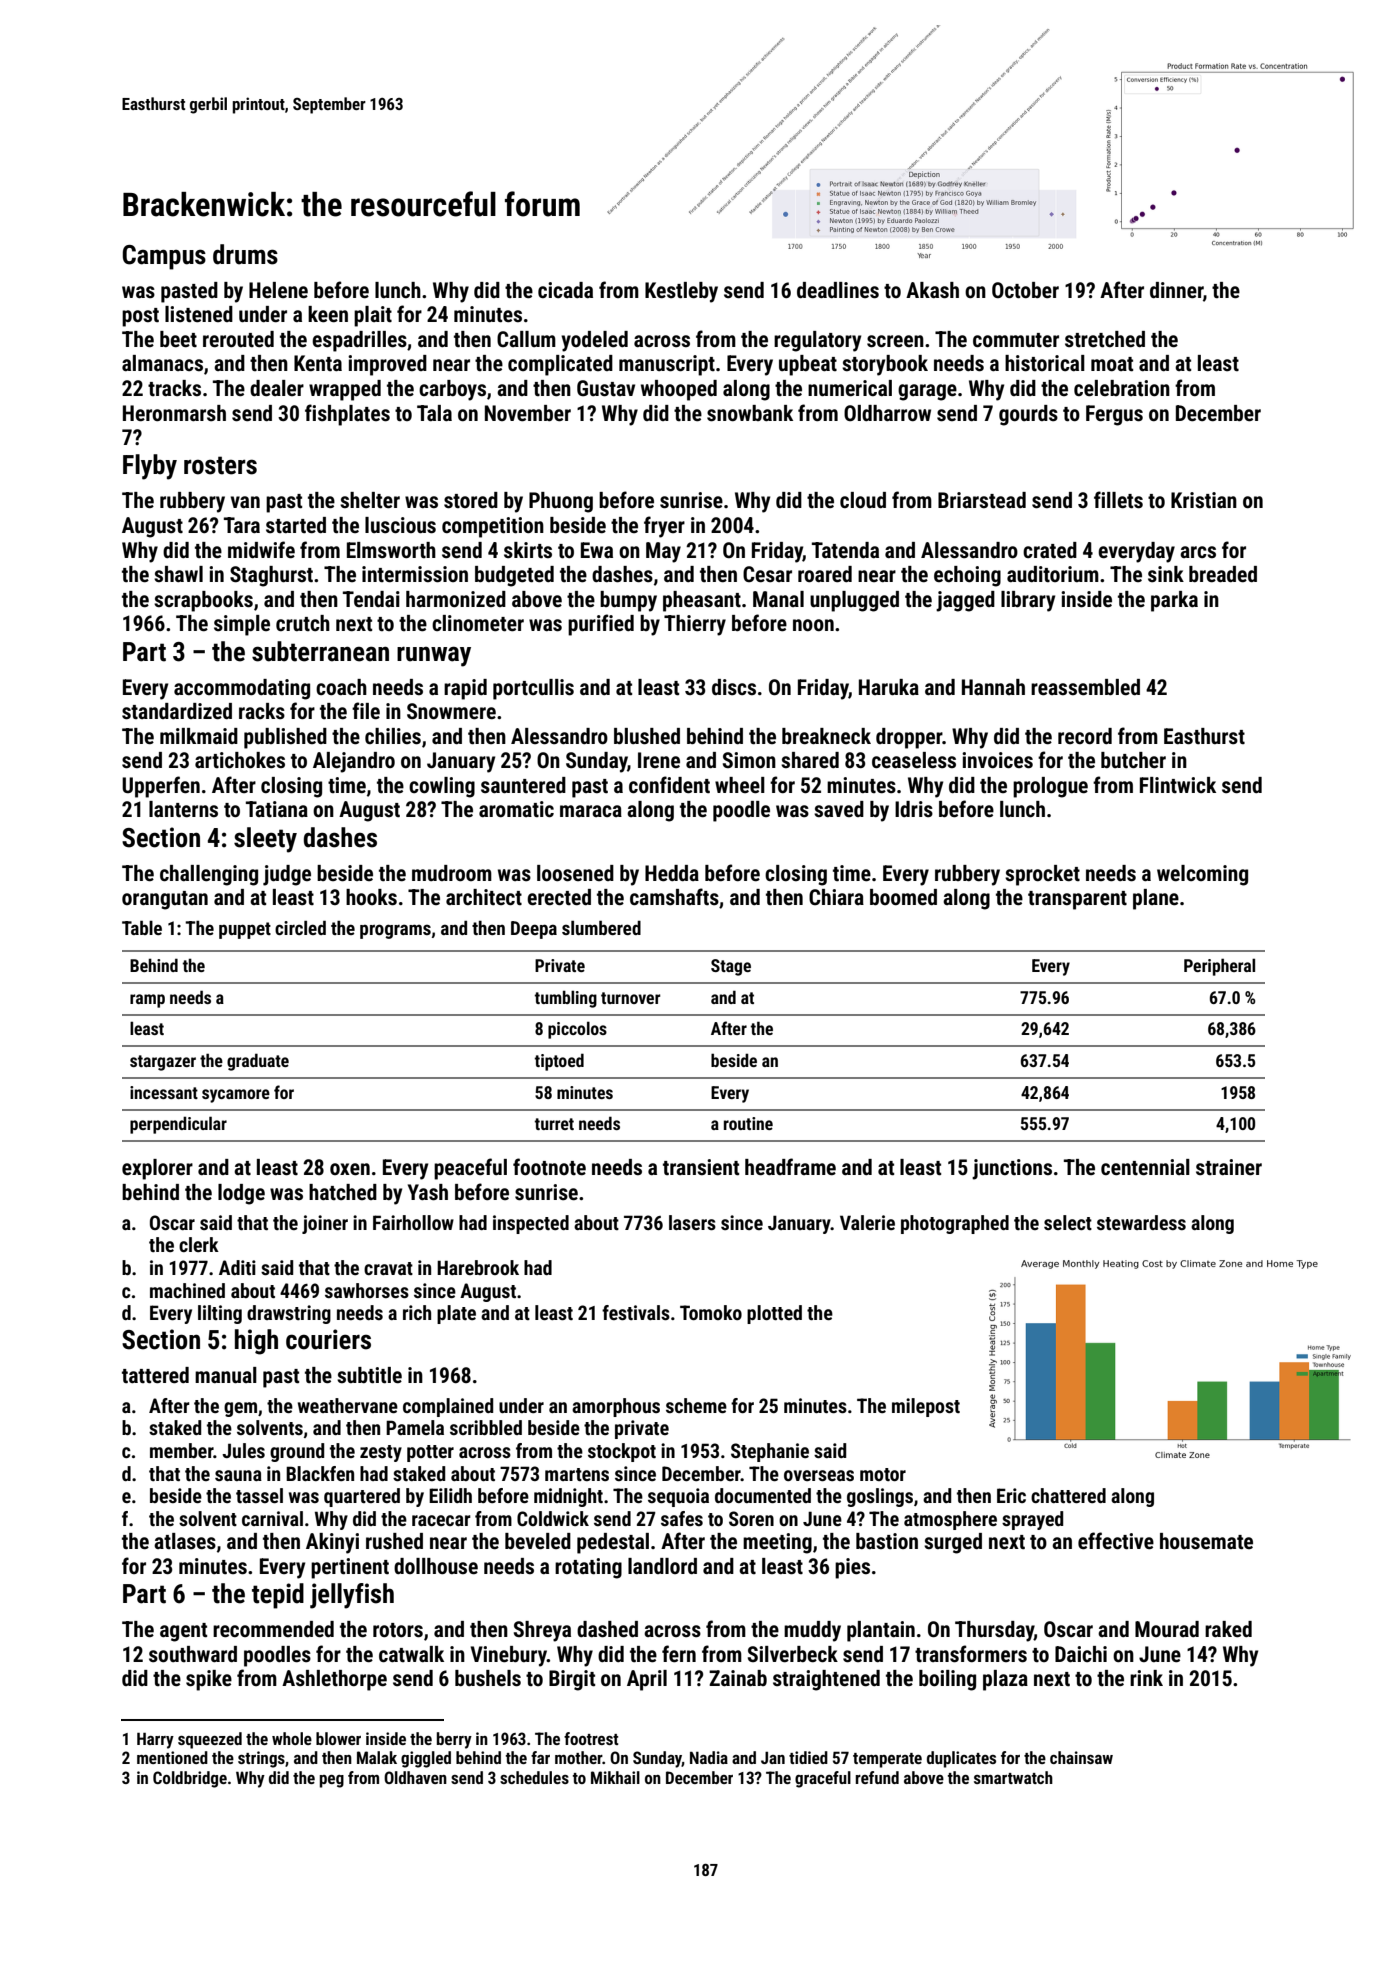 Image resolution: width=1386 pixels, height=1969 pixels. Describe the element at coordinates (172, 1757) in the page. I see `mentioned` at that location.
